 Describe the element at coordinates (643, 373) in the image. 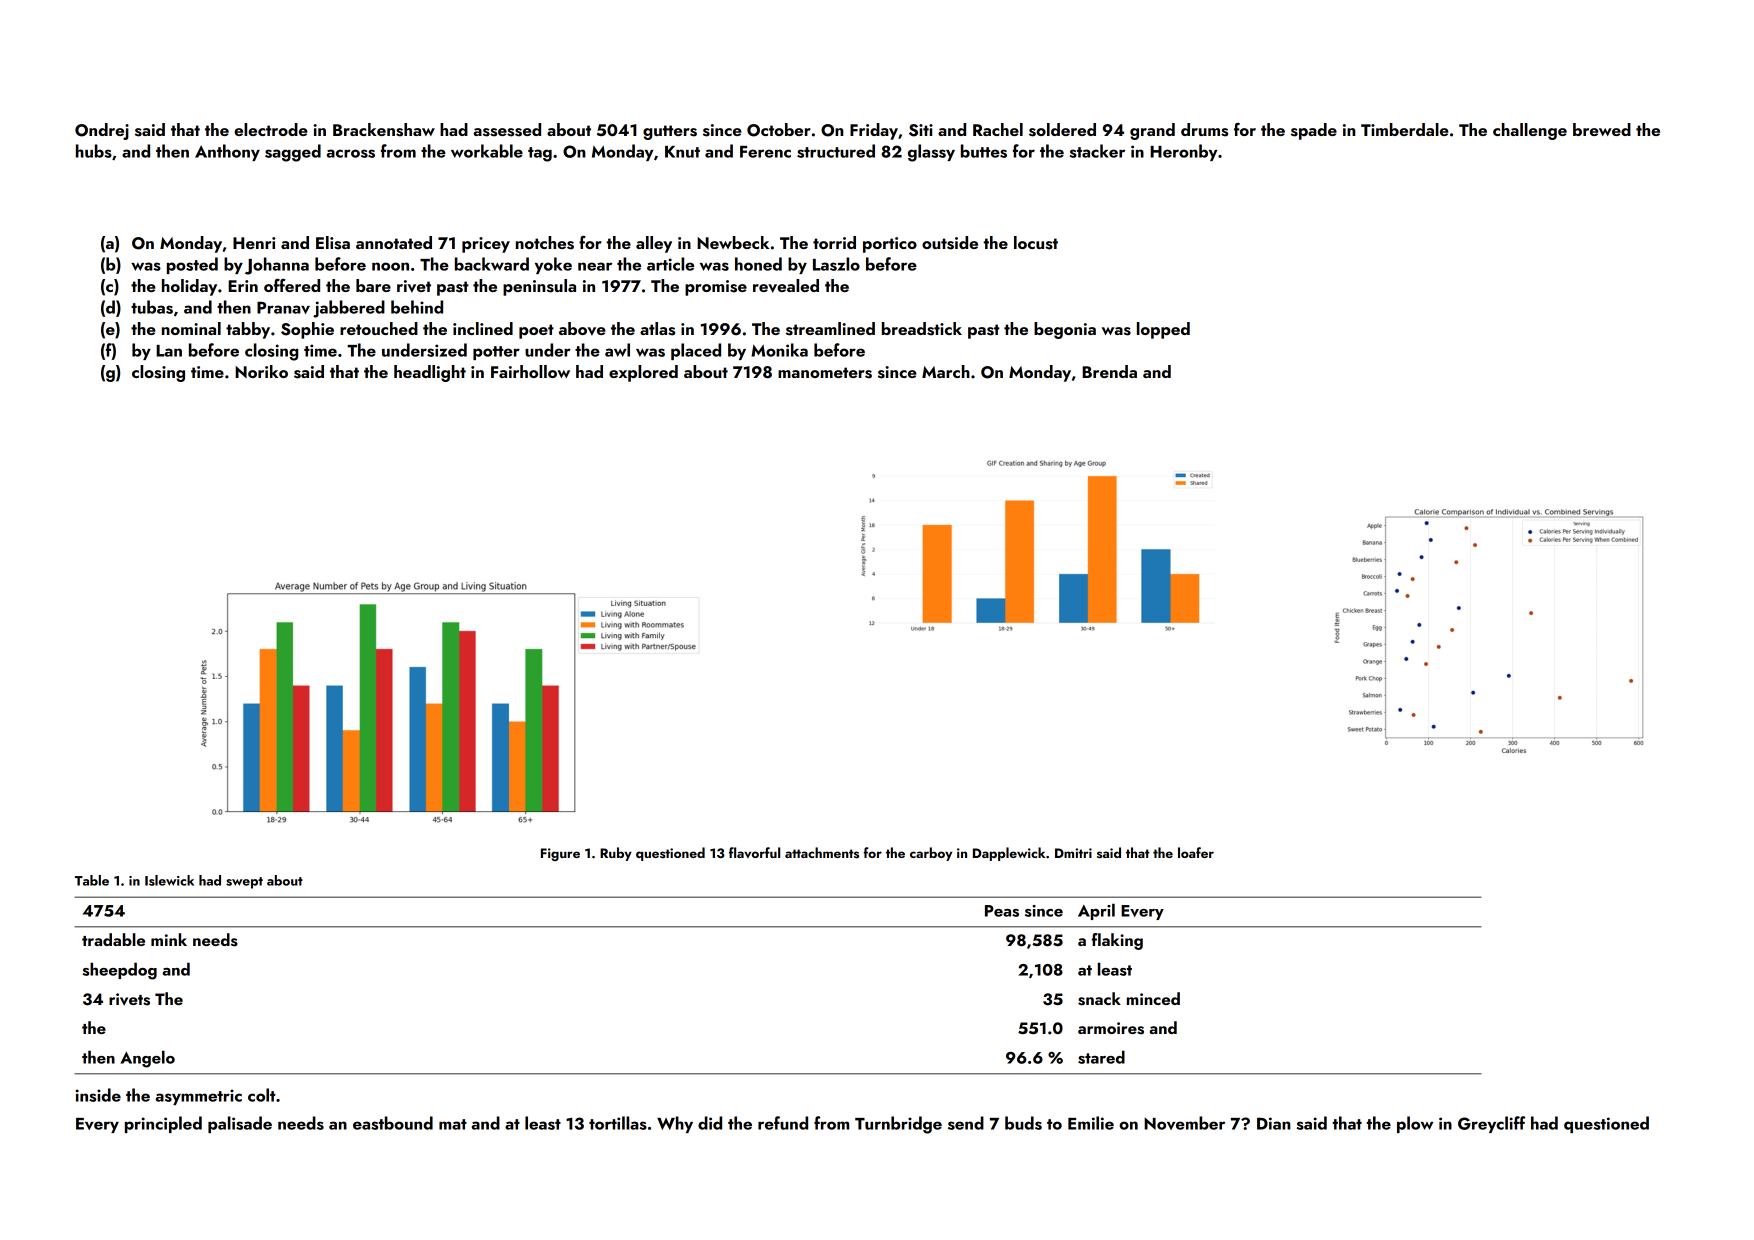

I see `explored` at that location.
